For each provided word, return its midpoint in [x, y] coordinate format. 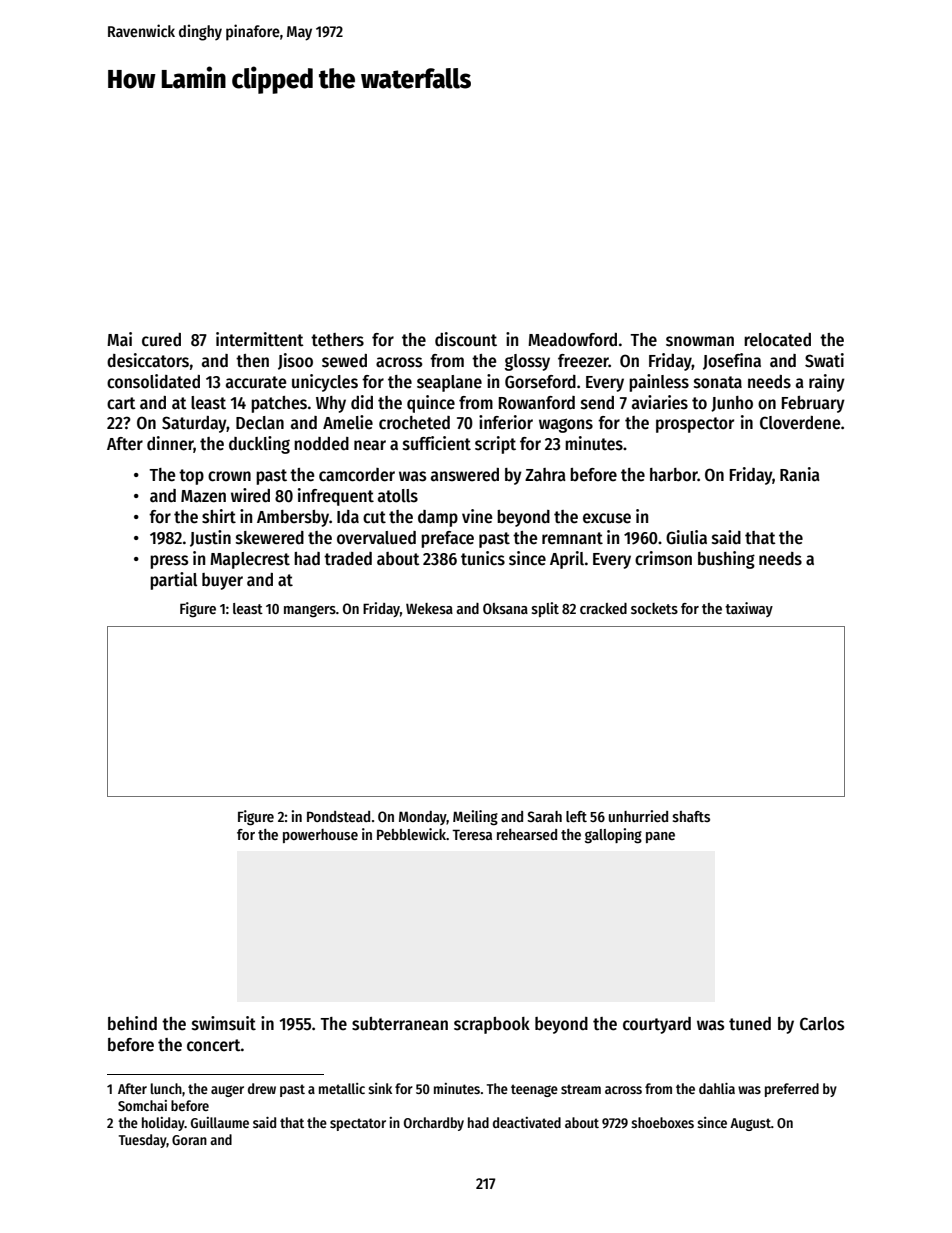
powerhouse [320, 836]
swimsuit [224, 1023]
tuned [750, 1024]
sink [380, 1088]
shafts [691, 816]
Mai [119, 339]
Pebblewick [412, 834]
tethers [337, 340]
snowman [700, 341]
